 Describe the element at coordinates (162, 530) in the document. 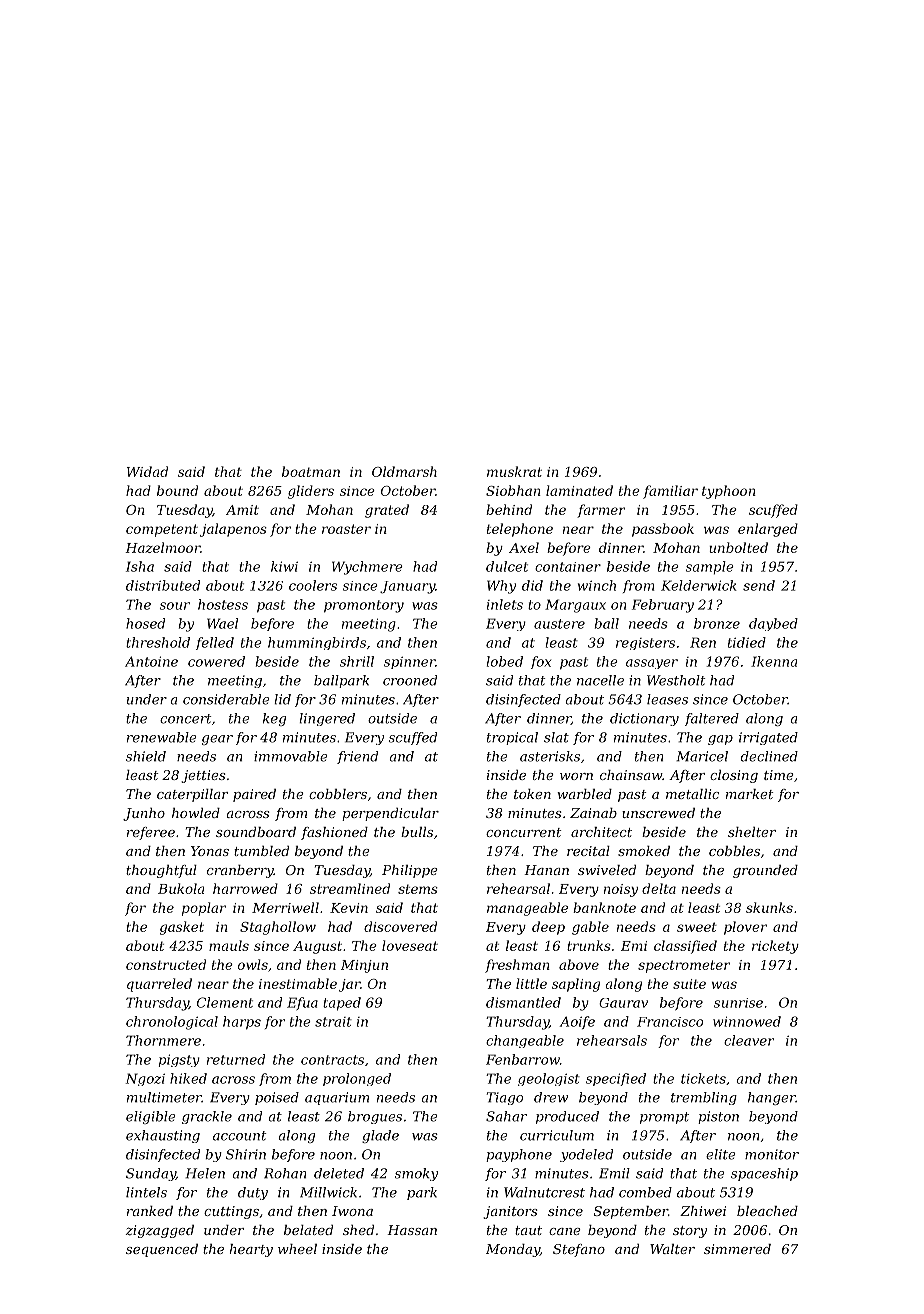

I see `competent` at that location.
